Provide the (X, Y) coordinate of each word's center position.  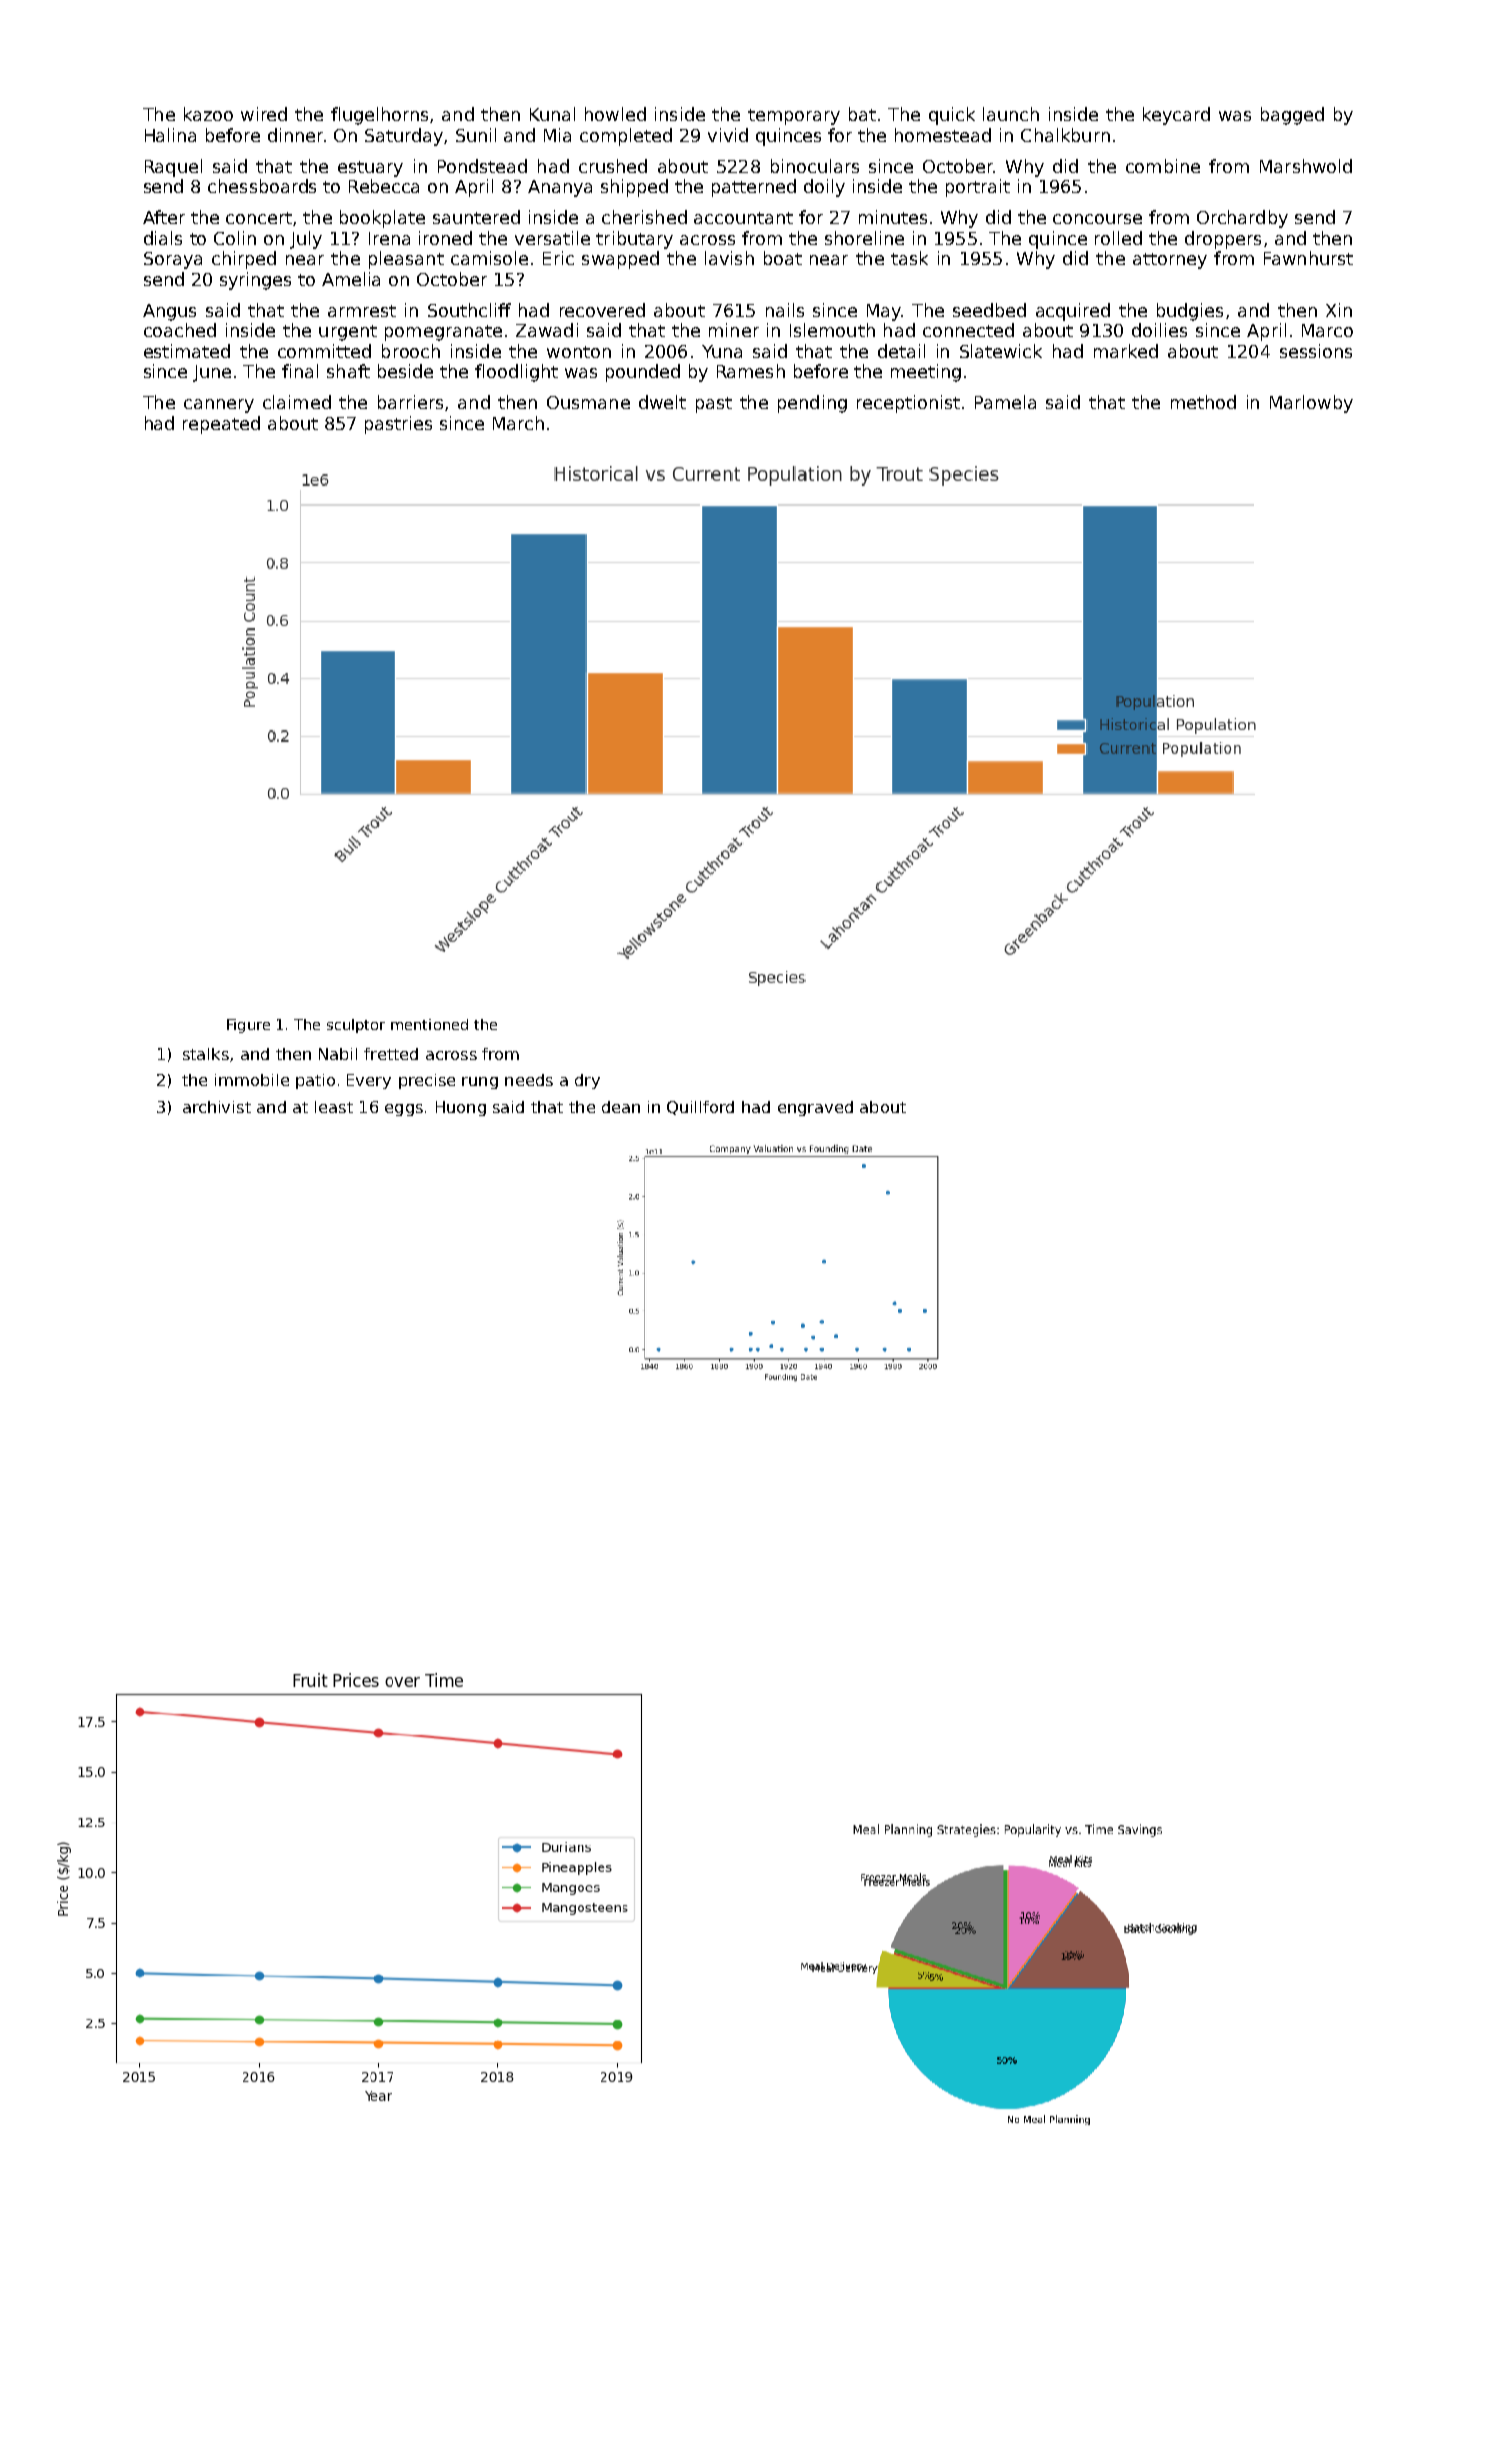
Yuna (722, 351)
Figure (248, 1026)
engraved (815, 1108)
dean (621, 1107)
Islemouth (832, 330)
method (1203, 402)
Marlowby (1311, 404)
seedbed (989, 310)
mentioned (429, 1024)
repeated (221, 425)
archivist (217, 1107)
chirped (244, 260)
